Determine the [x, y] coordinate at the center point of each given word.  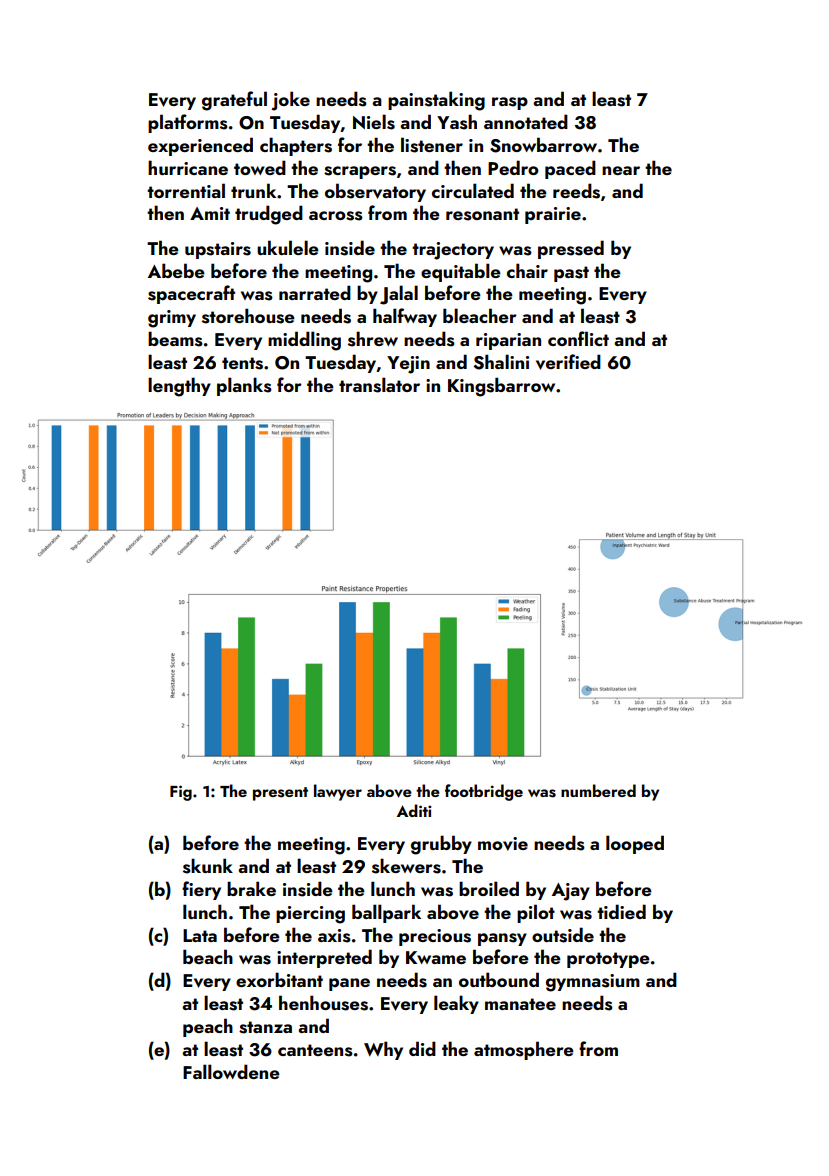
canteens [315, 1050]
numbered [598, 790]
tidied [621, 911]
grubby [441, 845]
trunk [253, 190]
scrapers [360, 172]
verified [568, 362]
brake [251, 888]
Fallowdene [231, 1071]
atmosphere [524, 1050]
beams [175, 339]
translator [379, 385]
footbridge [484, 792]
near [621, 170]
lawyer [338, 792]
